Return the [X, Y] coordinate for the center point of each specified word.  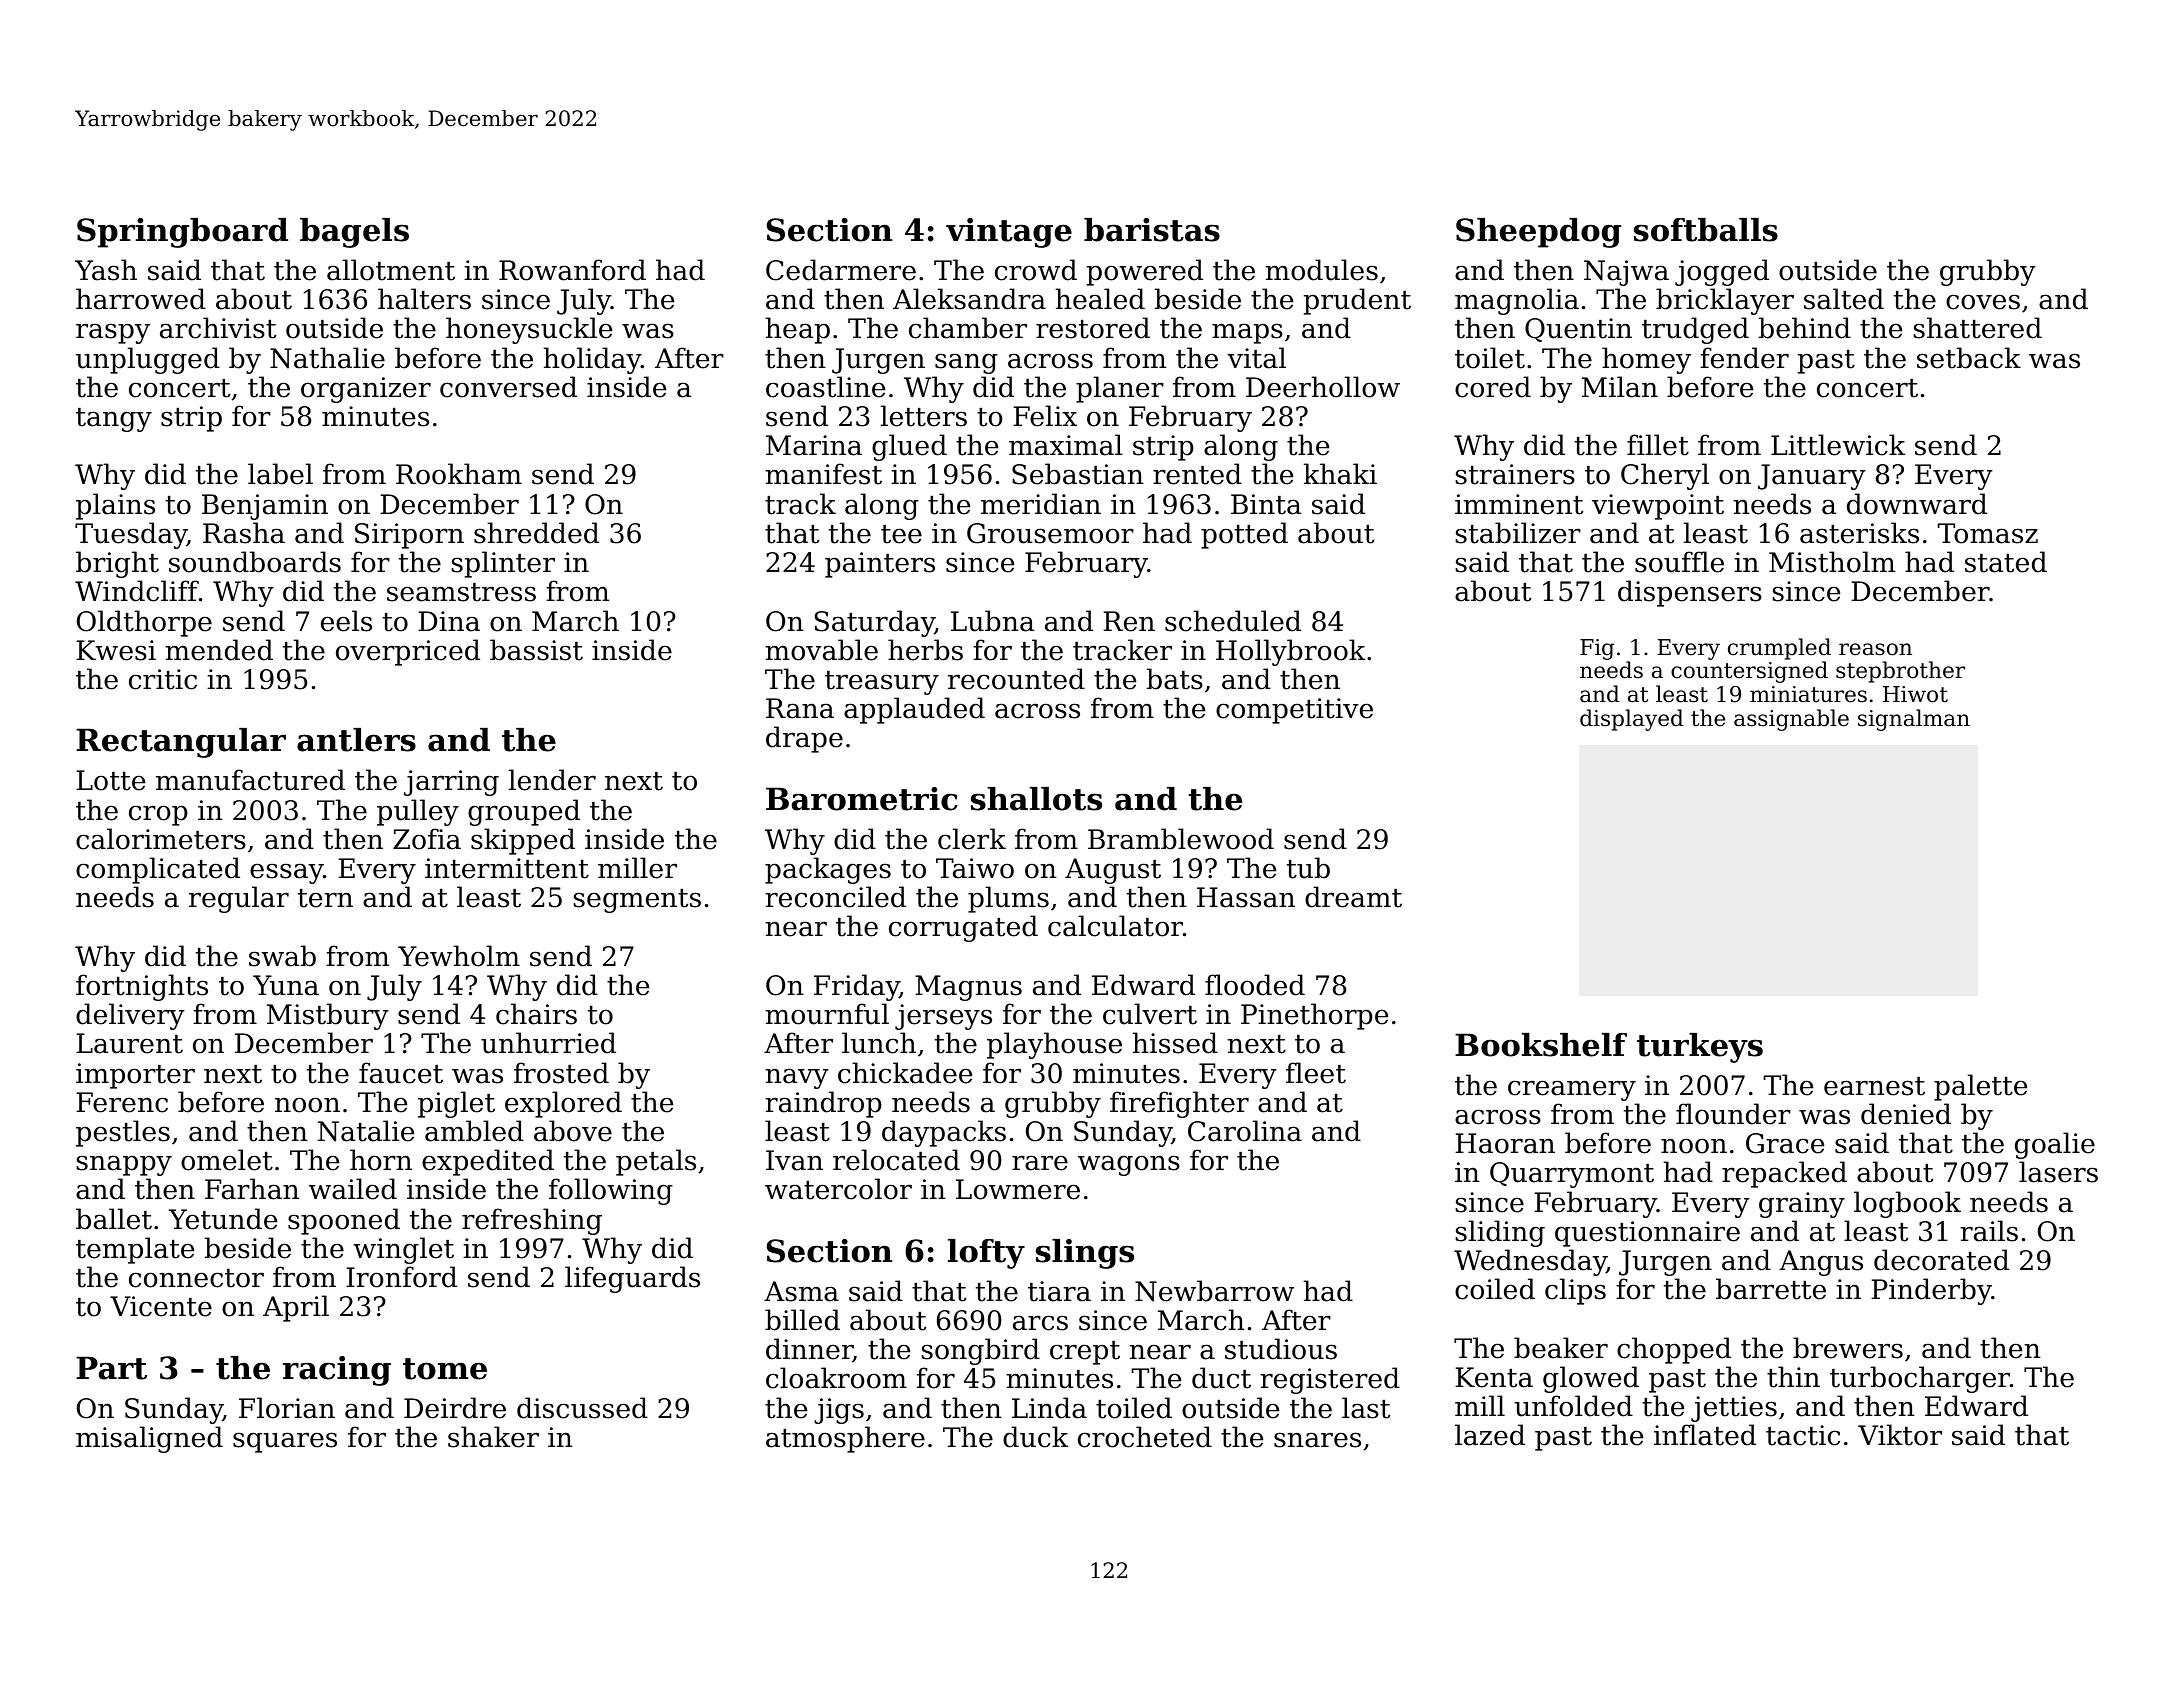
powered [1145, 272]
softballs [1706, 230]
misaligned [149, 1439]
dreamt [1353, 897]
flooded [1255, 985]
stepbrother [1900, 672]
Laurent [129, 1043]
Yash [106, 270]
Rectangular [181, 743]
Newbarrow [1214, 1291]
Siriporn [409, 536]
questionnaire [1647, 1234]
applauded [914, 710]
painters [880, 565]
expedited [488, 1162]
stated [2006, 562]
